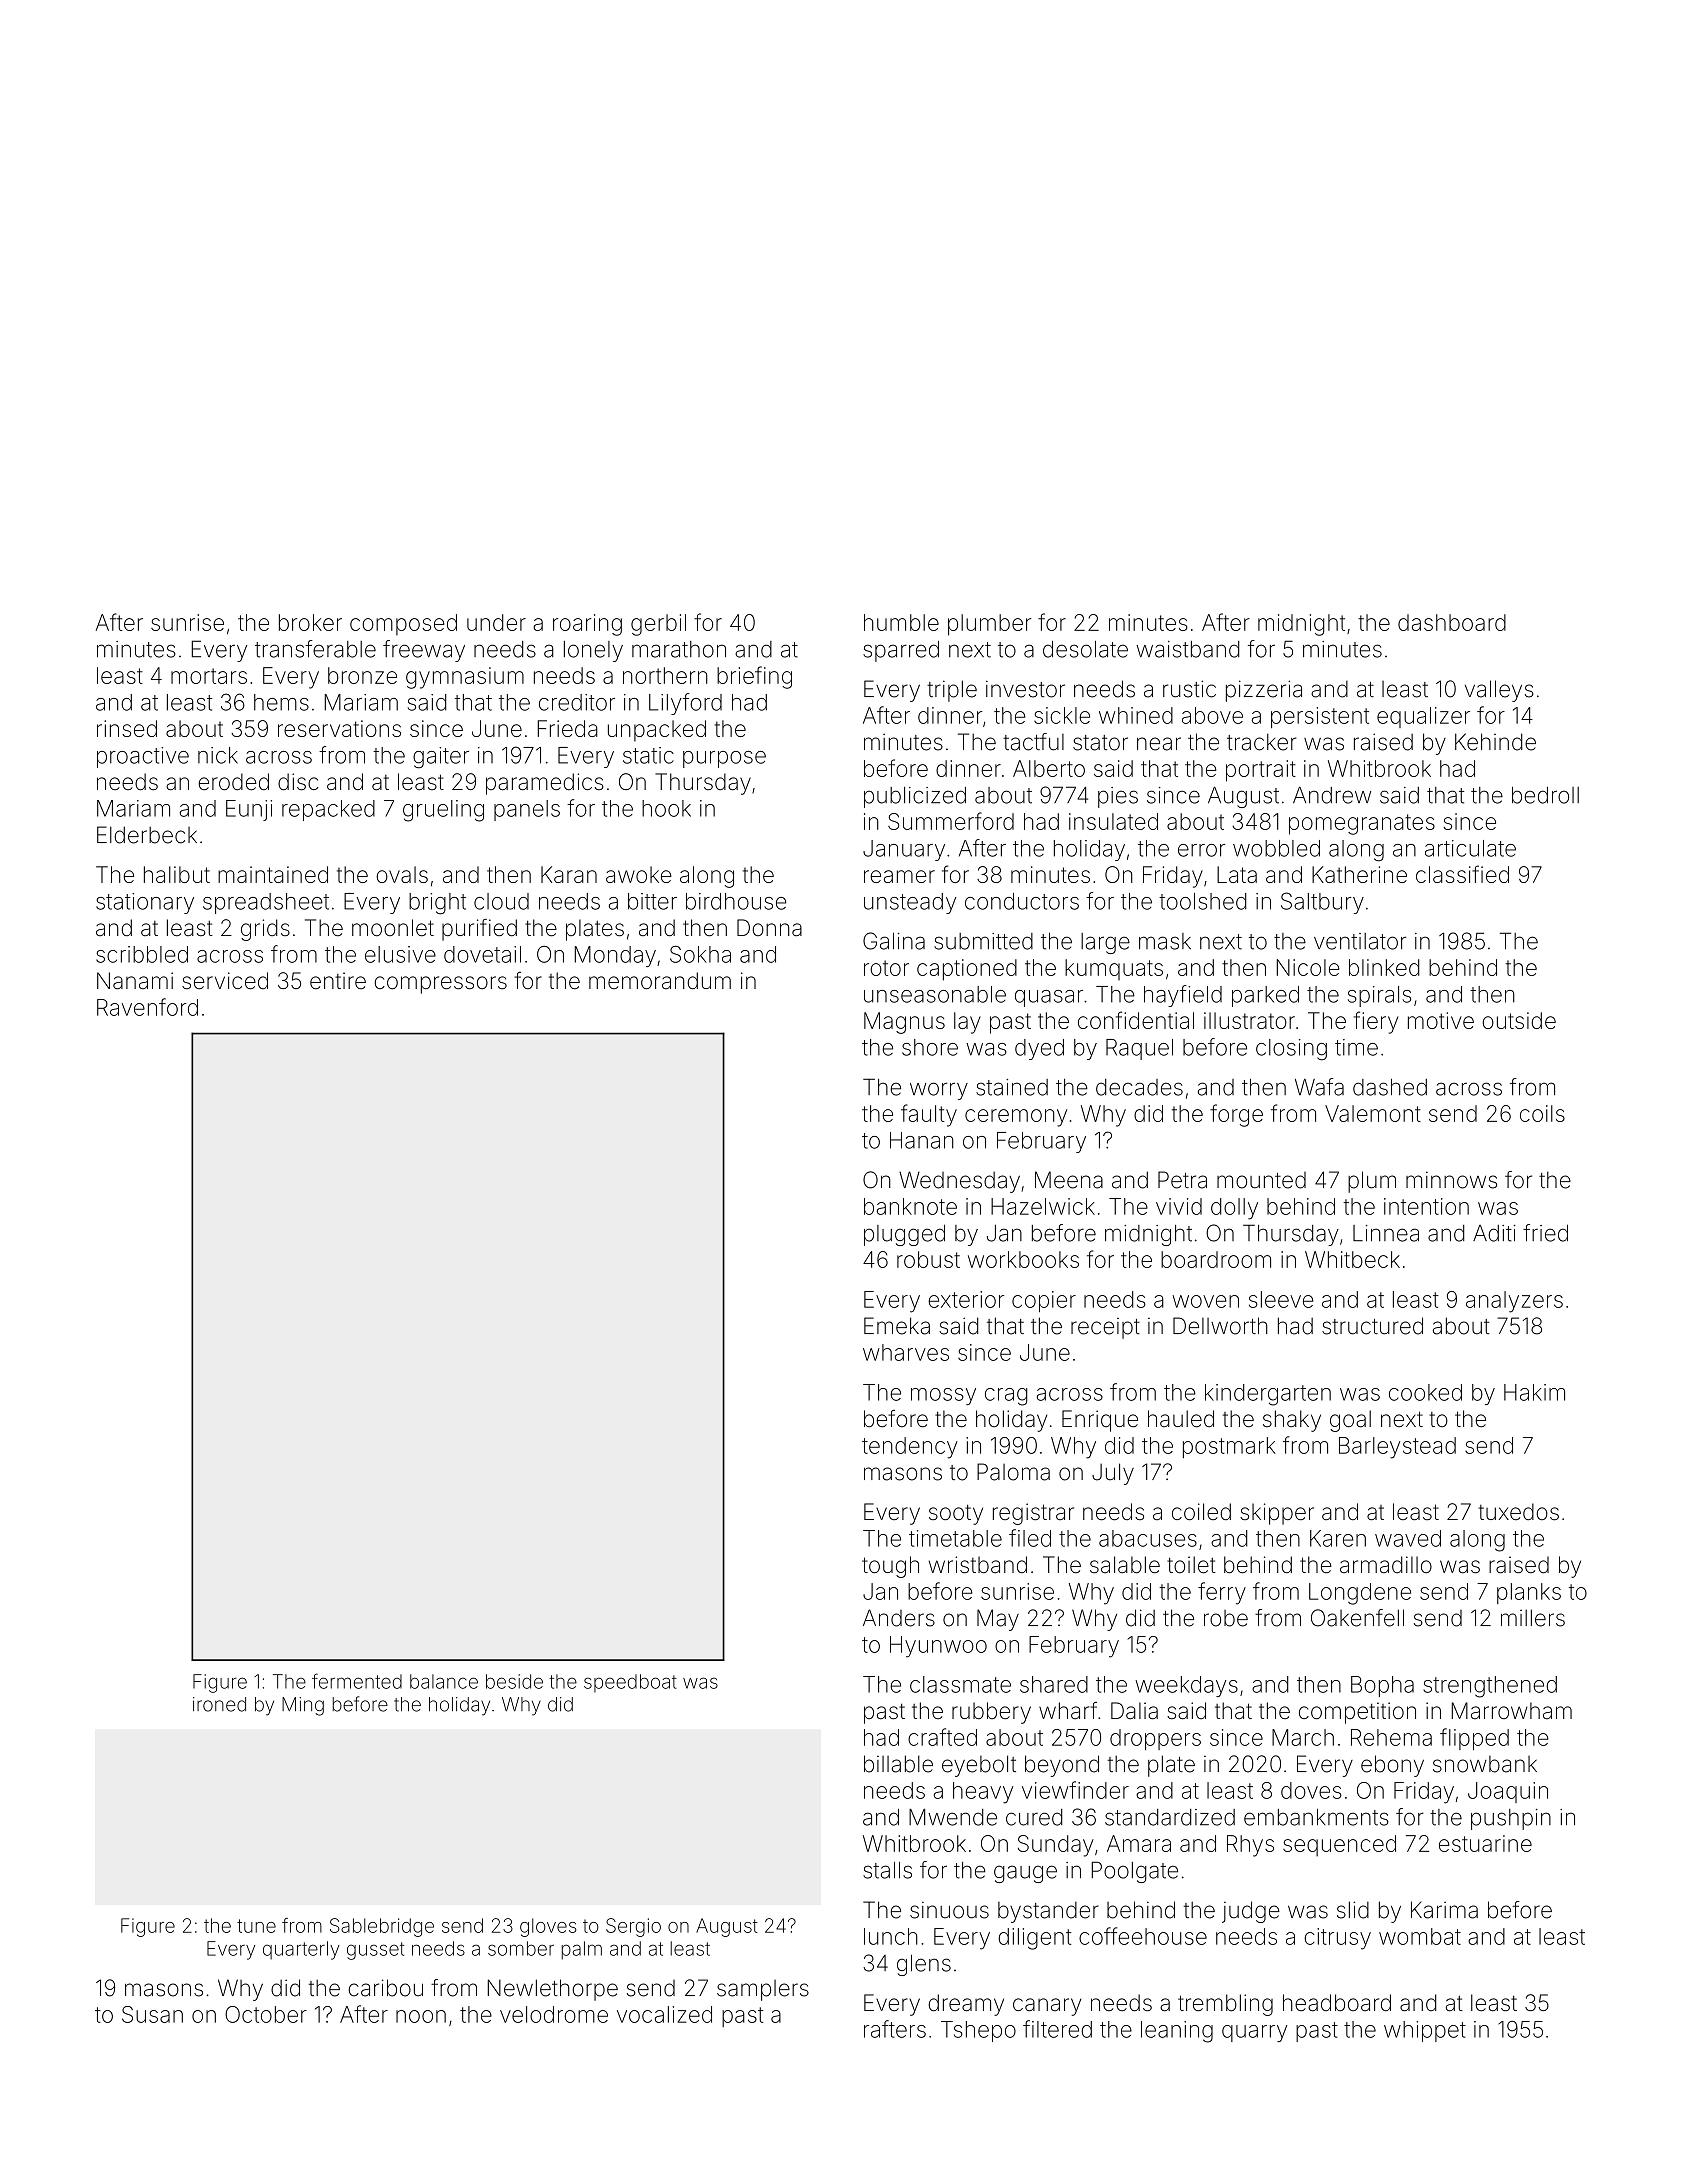 This screenshot has width=1683, height=2178. What do you see at coordinates (1425, 2031) in the screenshot?
I see `whippet` at bounding box center [1425, 2031].
